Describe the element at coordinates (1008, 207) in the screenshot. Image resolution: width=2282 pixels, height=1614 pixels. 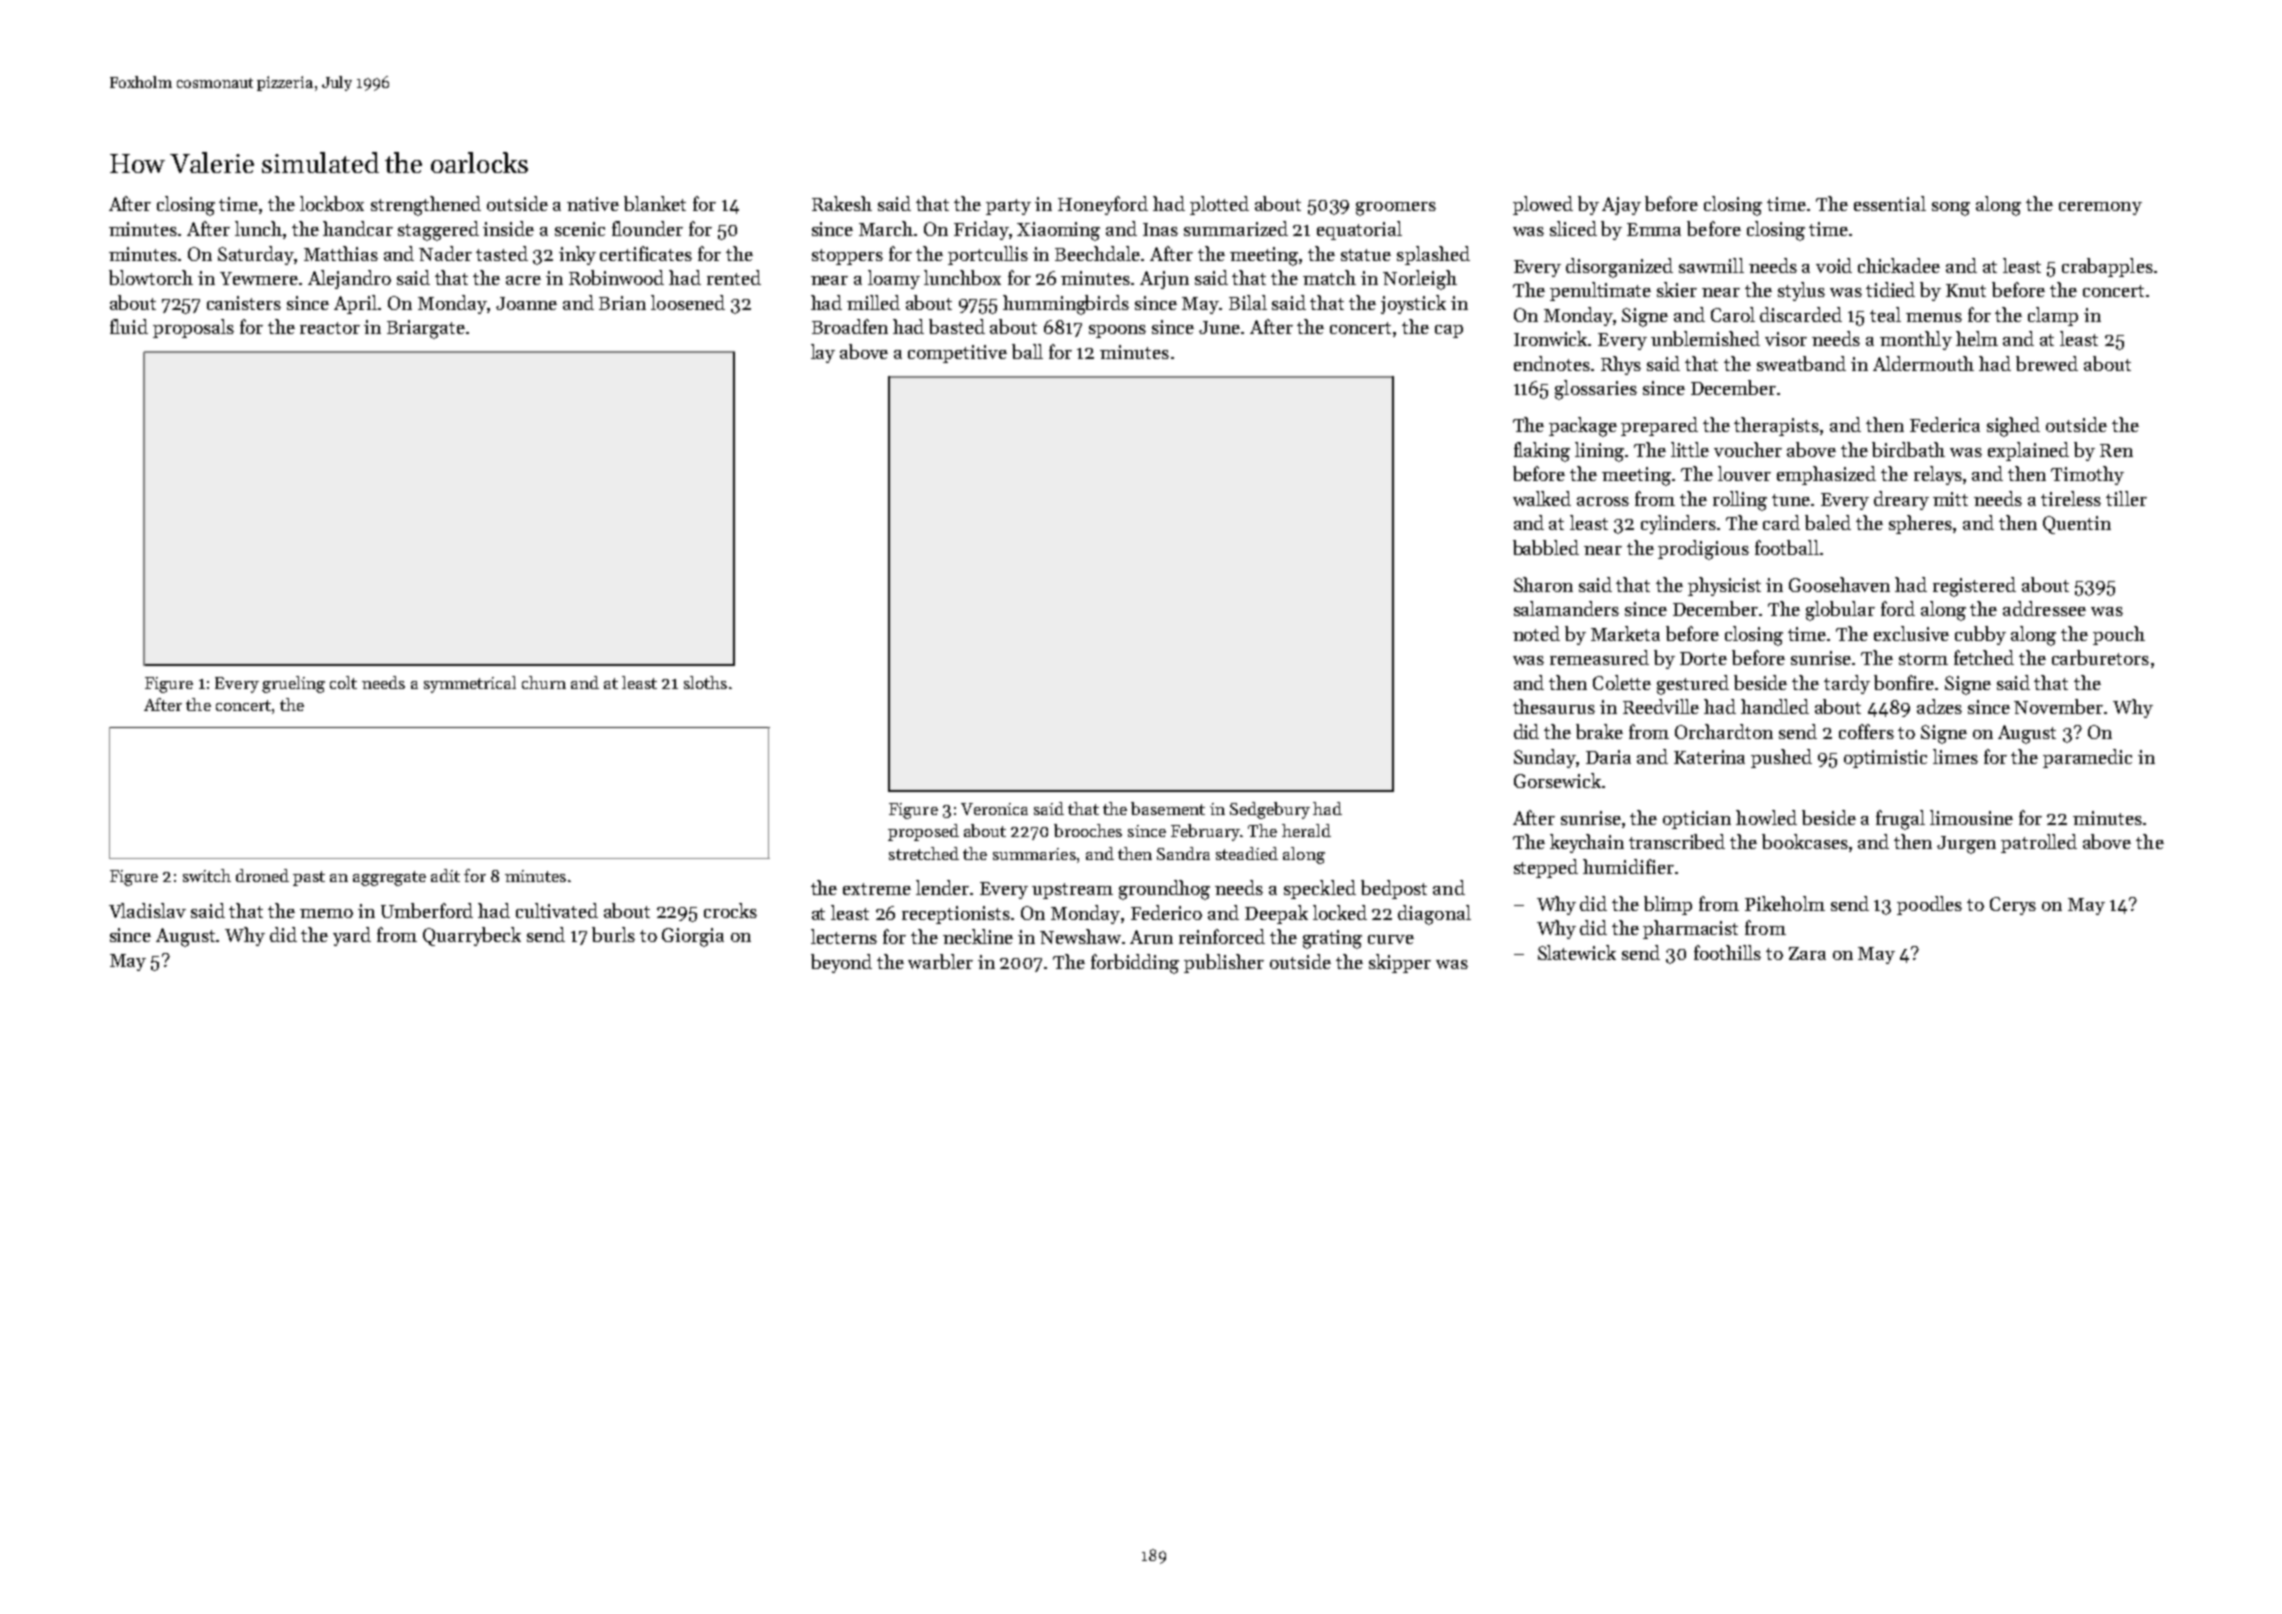
I see `party` at that location.
